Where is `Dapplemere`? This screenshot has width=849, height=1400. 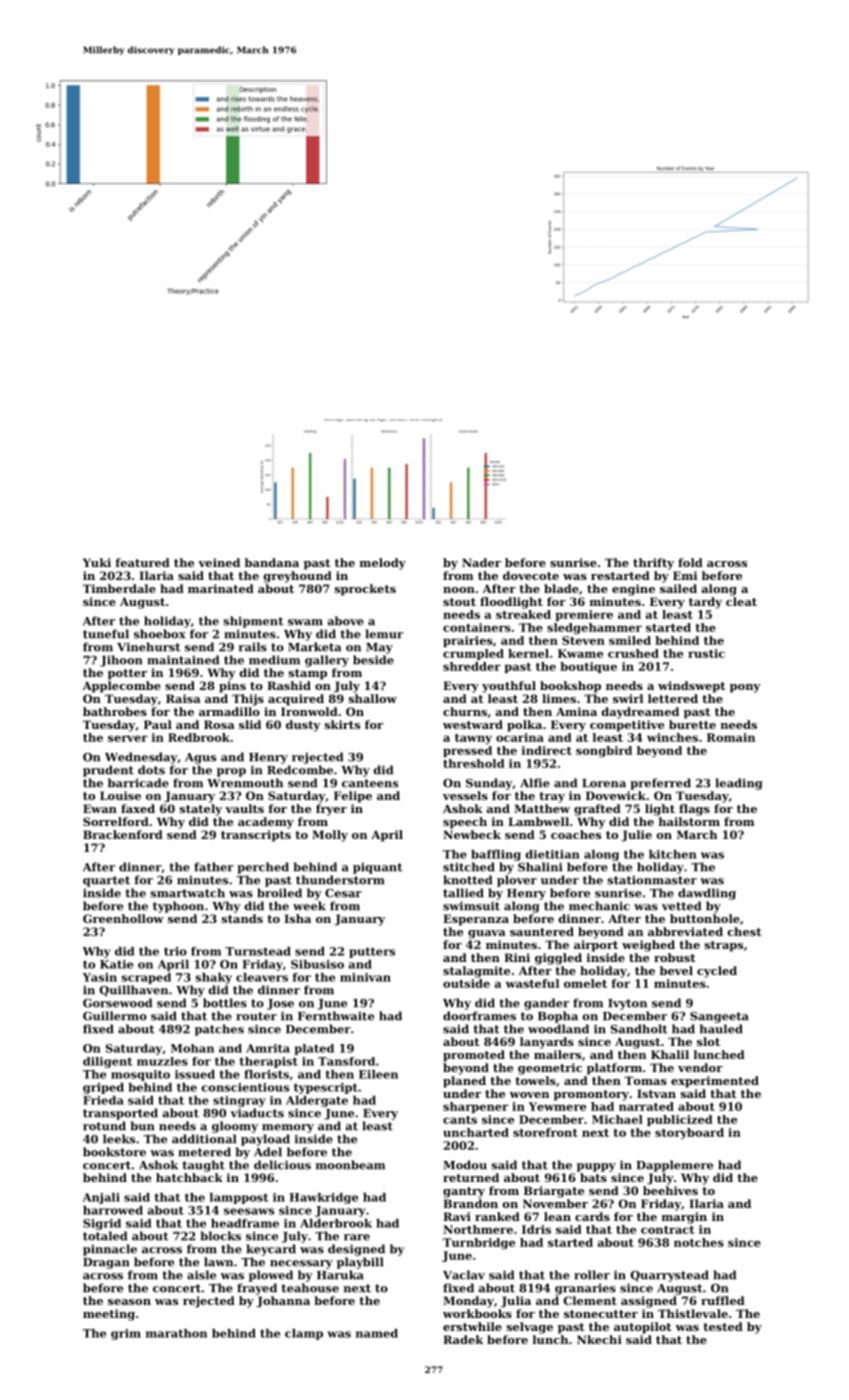 Dapplemere is located at coordinates (674, 1166).
